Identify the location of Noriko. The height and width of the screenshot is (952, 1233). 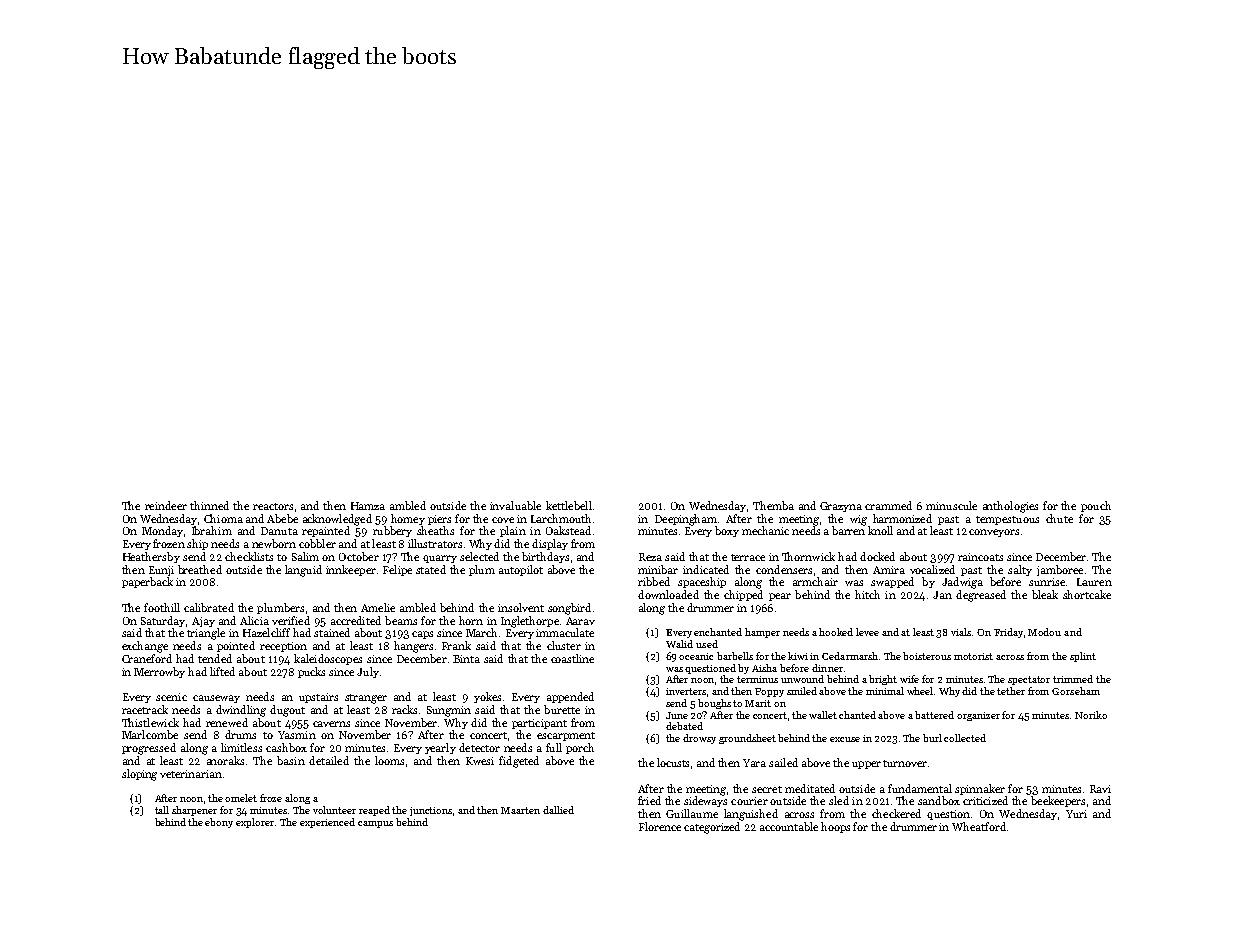
(1091, 715).
